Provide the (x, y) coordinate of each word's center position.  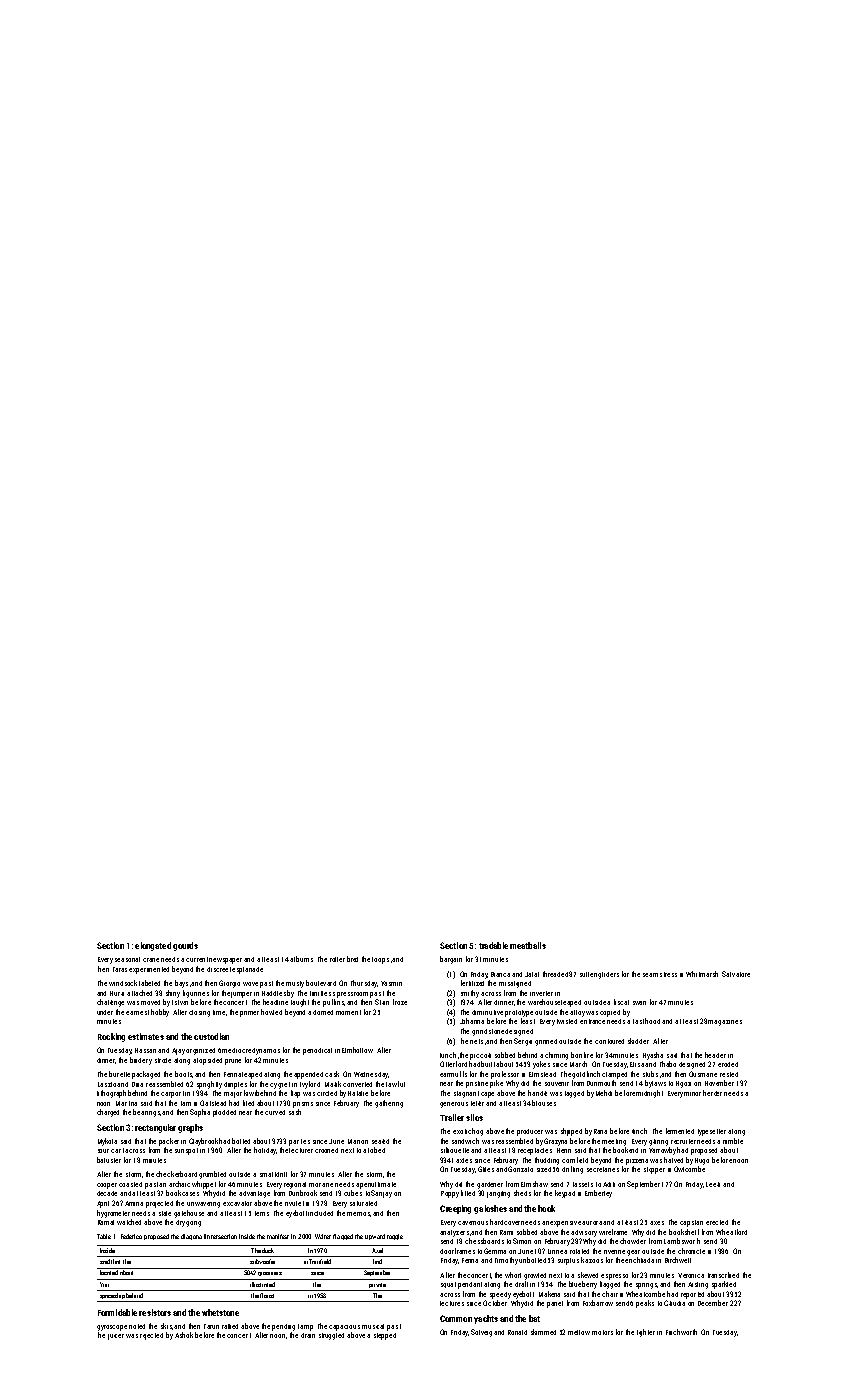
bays (181, 984)
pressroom (352, 995)
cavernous (473, 1223)
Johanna (472, 1021)
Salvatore (736, 974)
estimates (146, 1036)
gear (633, 1253)
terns (262, 1213)
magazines (725, 1023)
